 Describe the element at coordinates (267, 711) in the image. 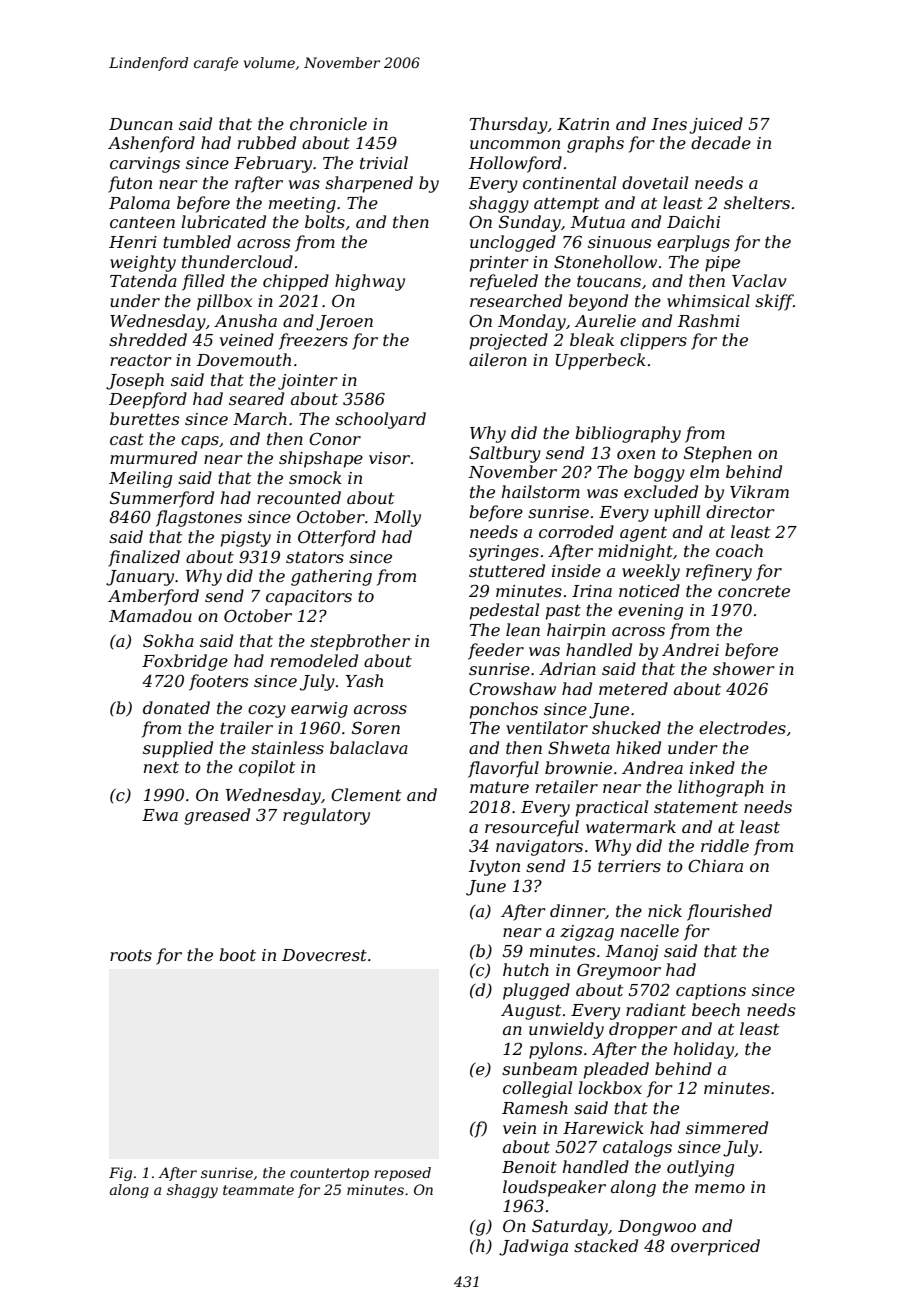

I see `cozy` at that location.
